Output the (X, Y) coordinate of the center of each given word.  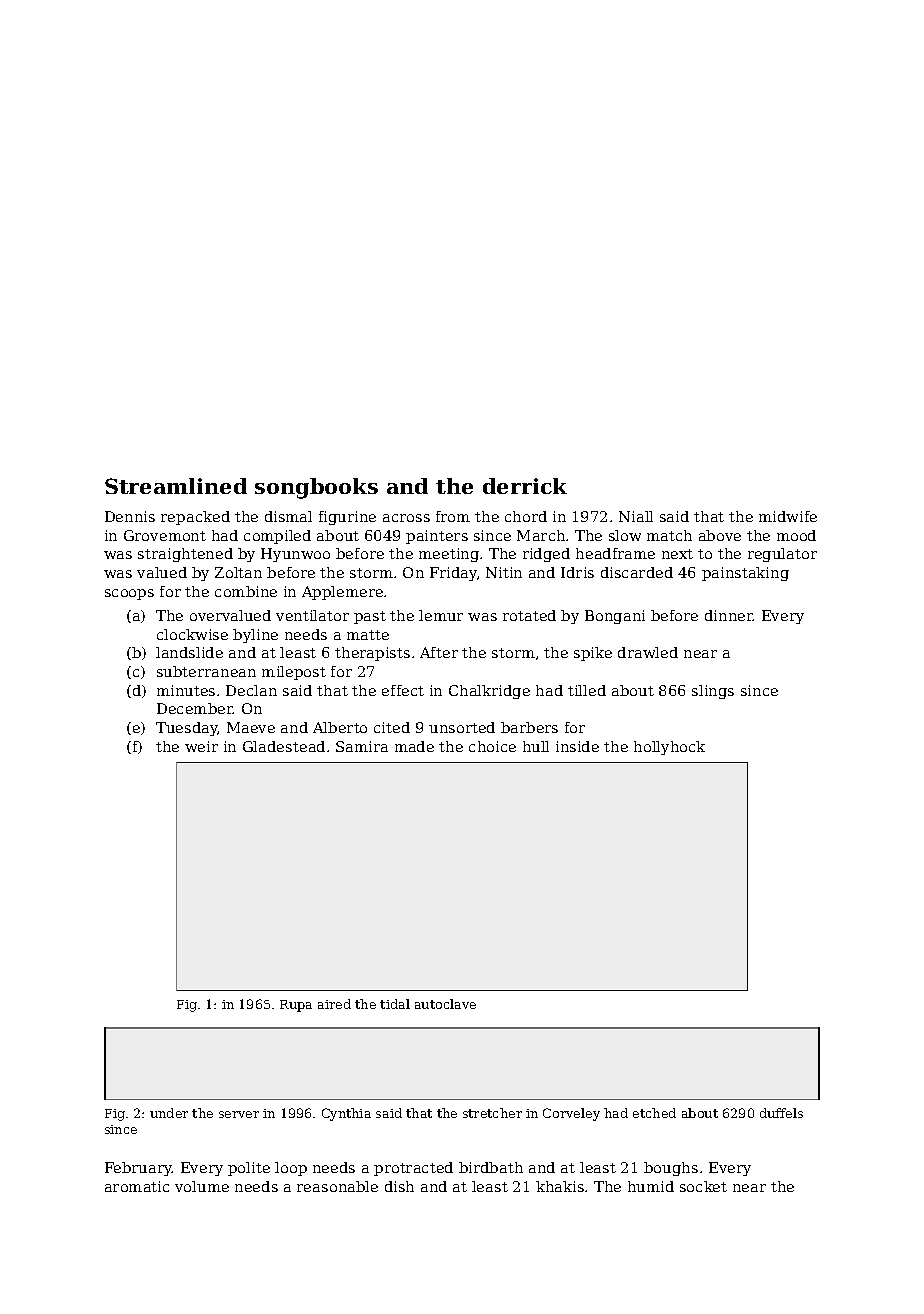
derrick (525, 486)
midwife (788, 516)
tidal (395, 1004)
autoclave (445, 1004)
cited (392, 727)
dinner (729, 615)
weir (201, 746)
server (239, 1114)
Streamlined (176, 486)
